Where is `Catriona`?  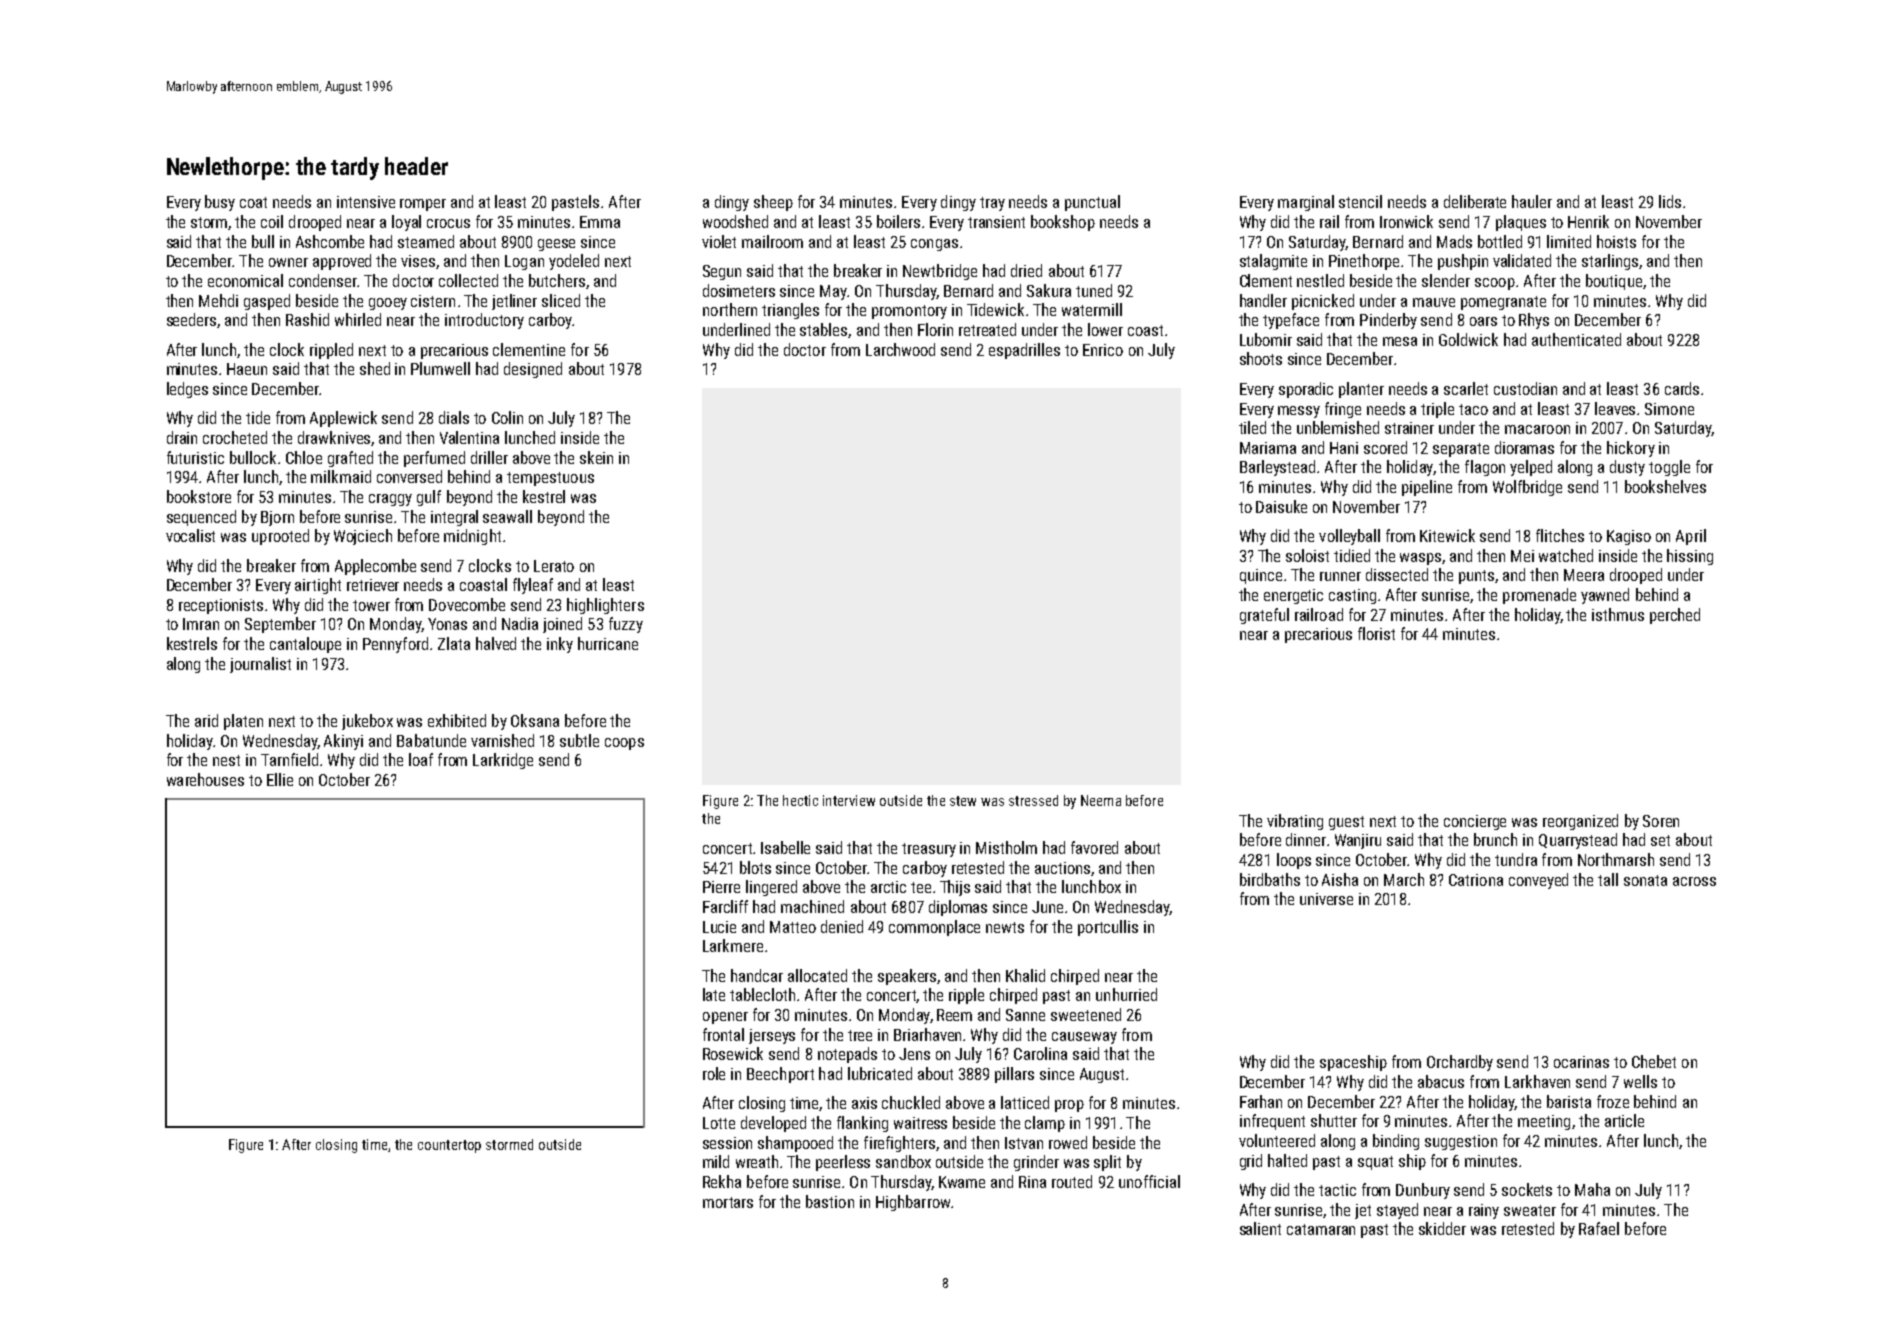
Catriona is located at coordinates (1476, 880).
